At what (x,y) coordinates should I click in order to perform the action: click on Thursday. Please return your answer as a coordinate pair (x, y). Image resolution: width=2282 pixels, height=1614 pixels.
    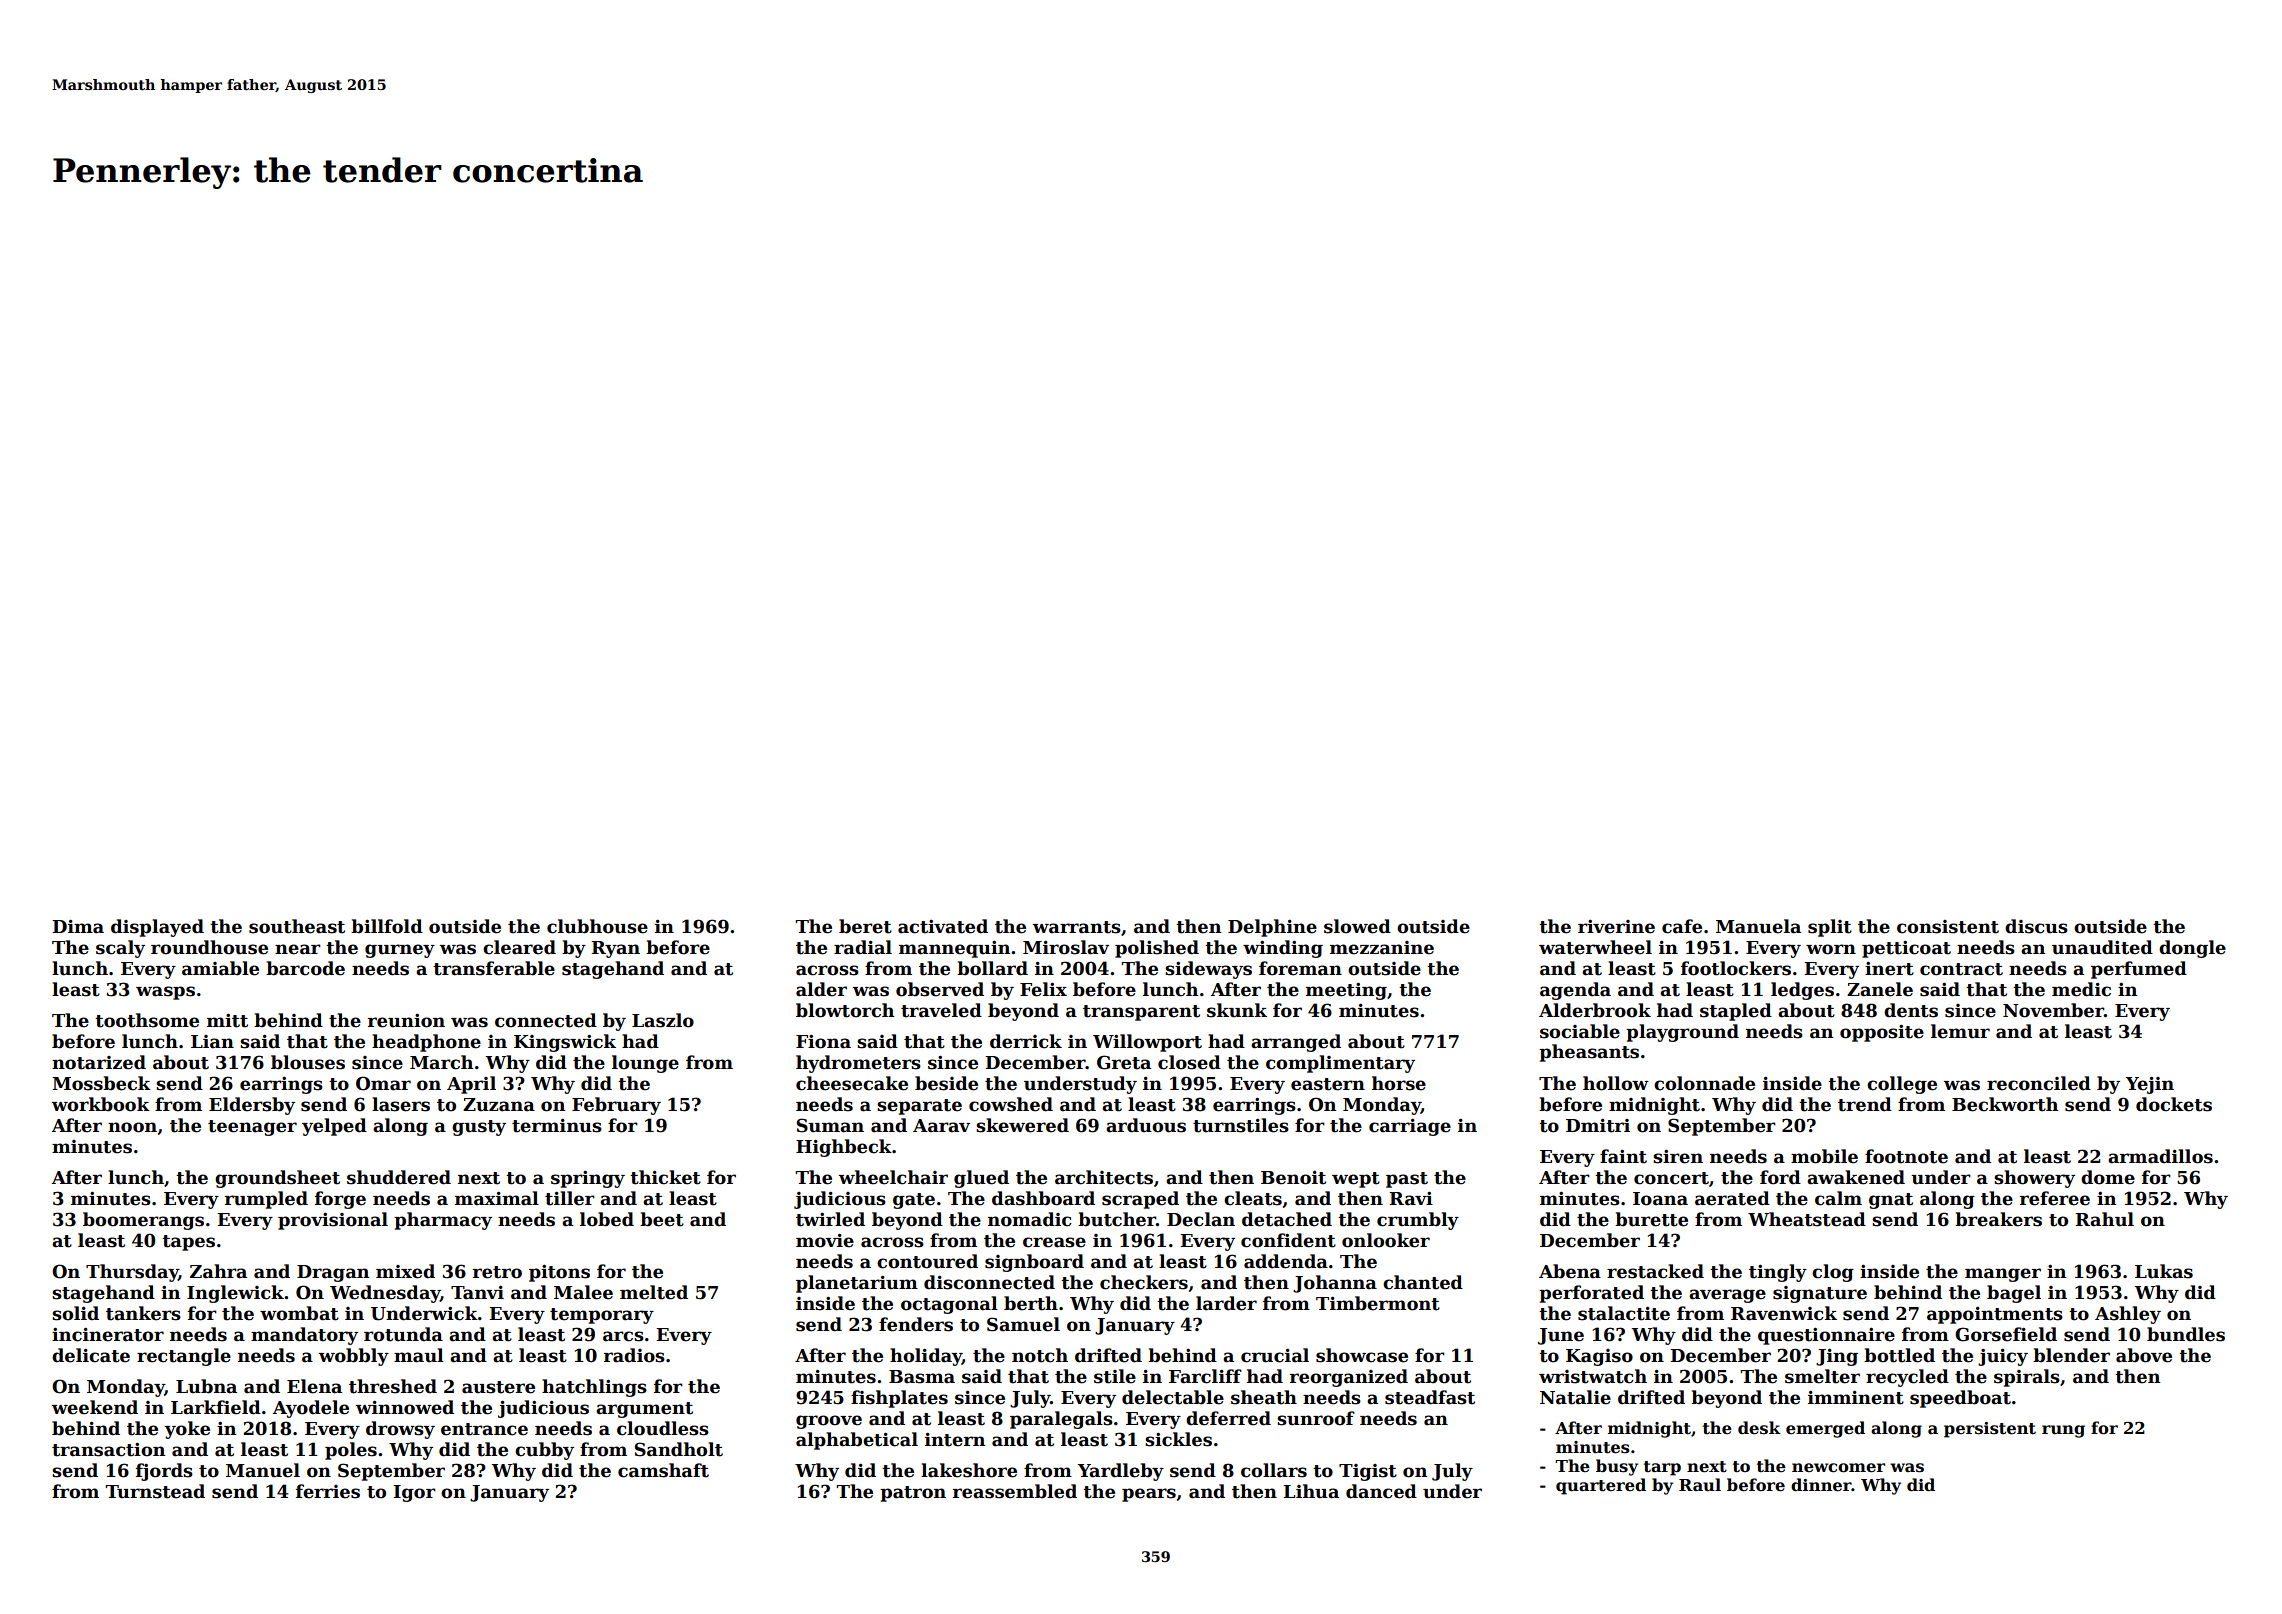
    Looking at the image, I should click on (132, 1273).
